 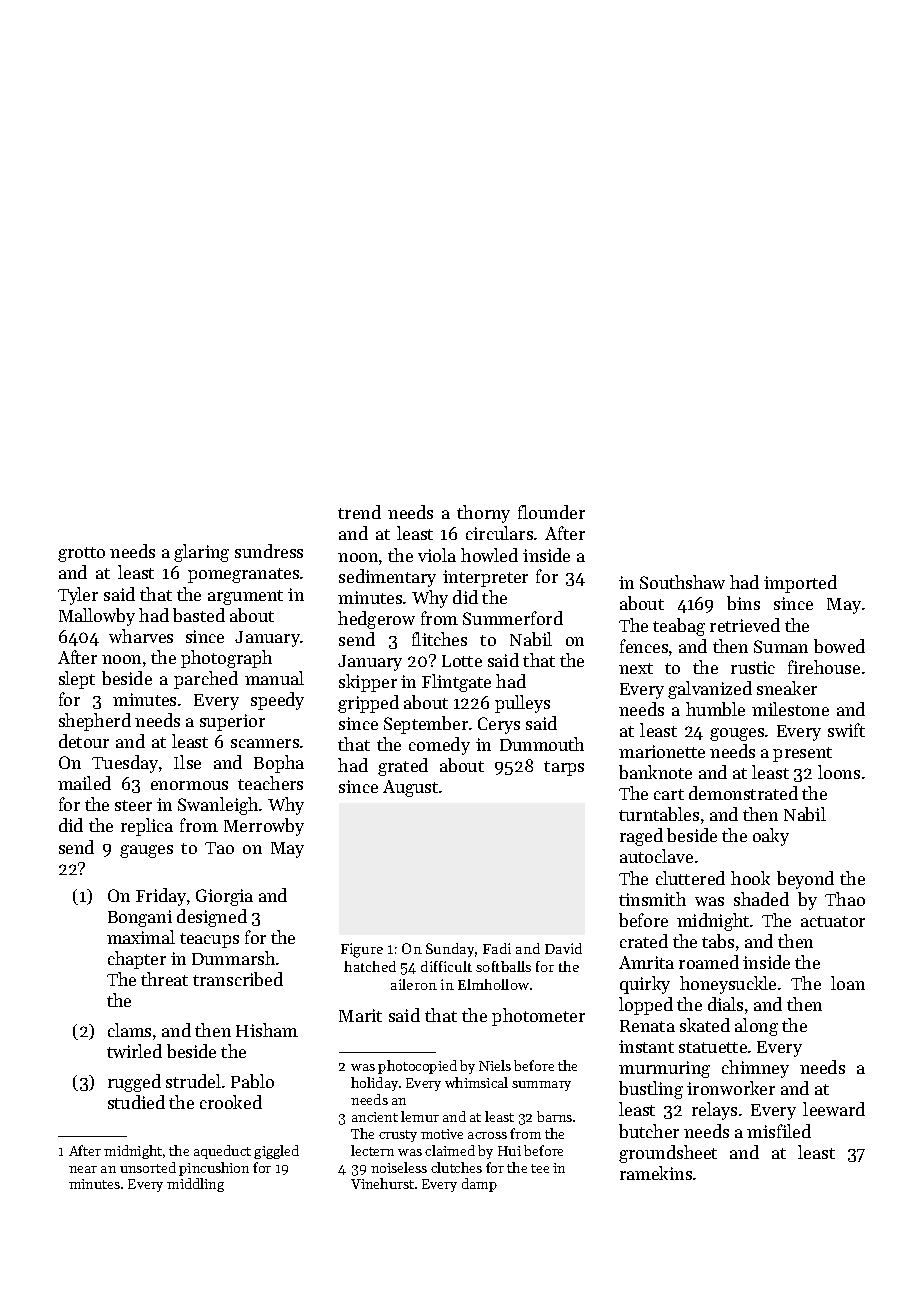 I want to click on loan, so click(x=848, y=983).
